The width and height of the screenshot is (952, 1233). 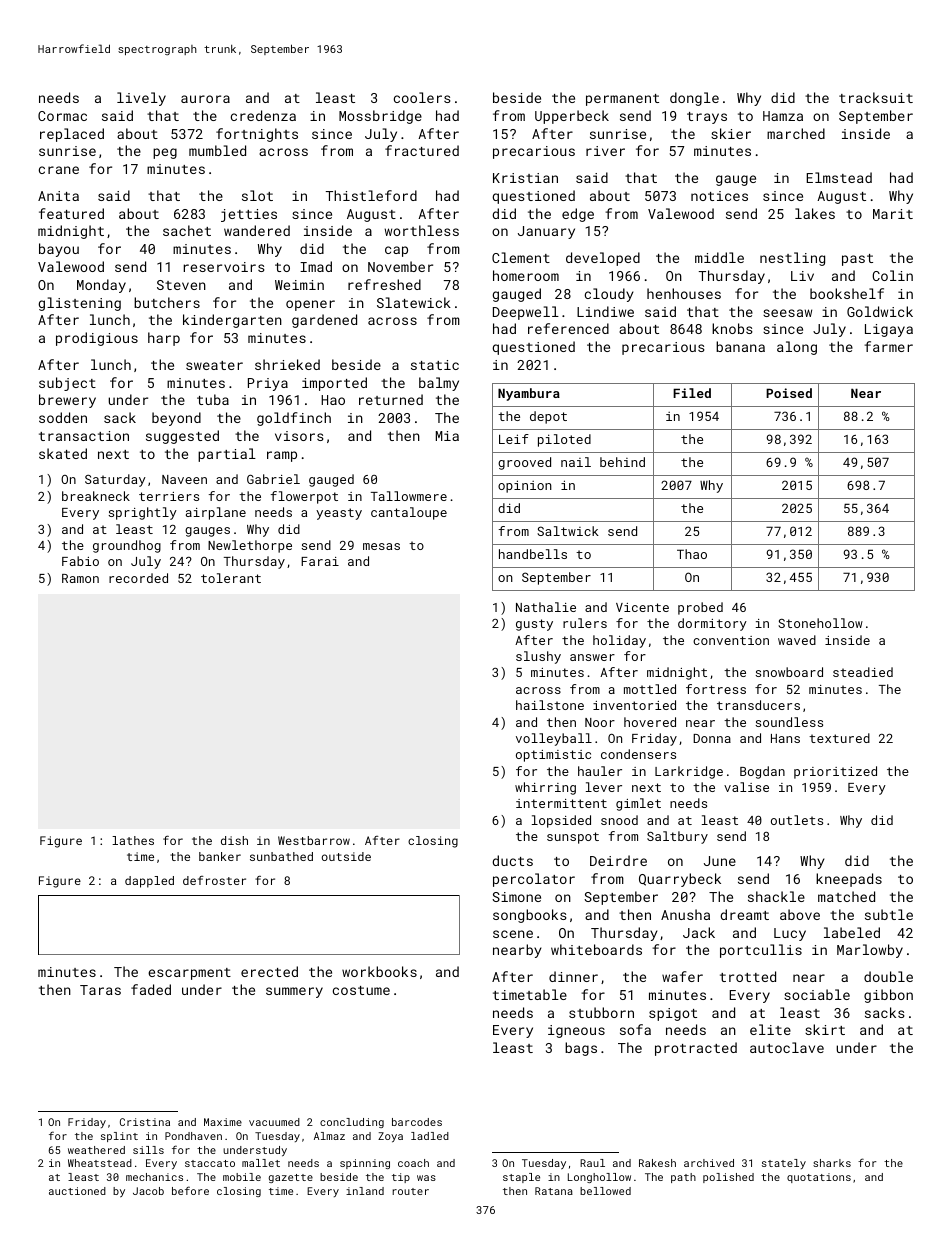 I want to click on mechanics, so click(x=154, y=1177).
